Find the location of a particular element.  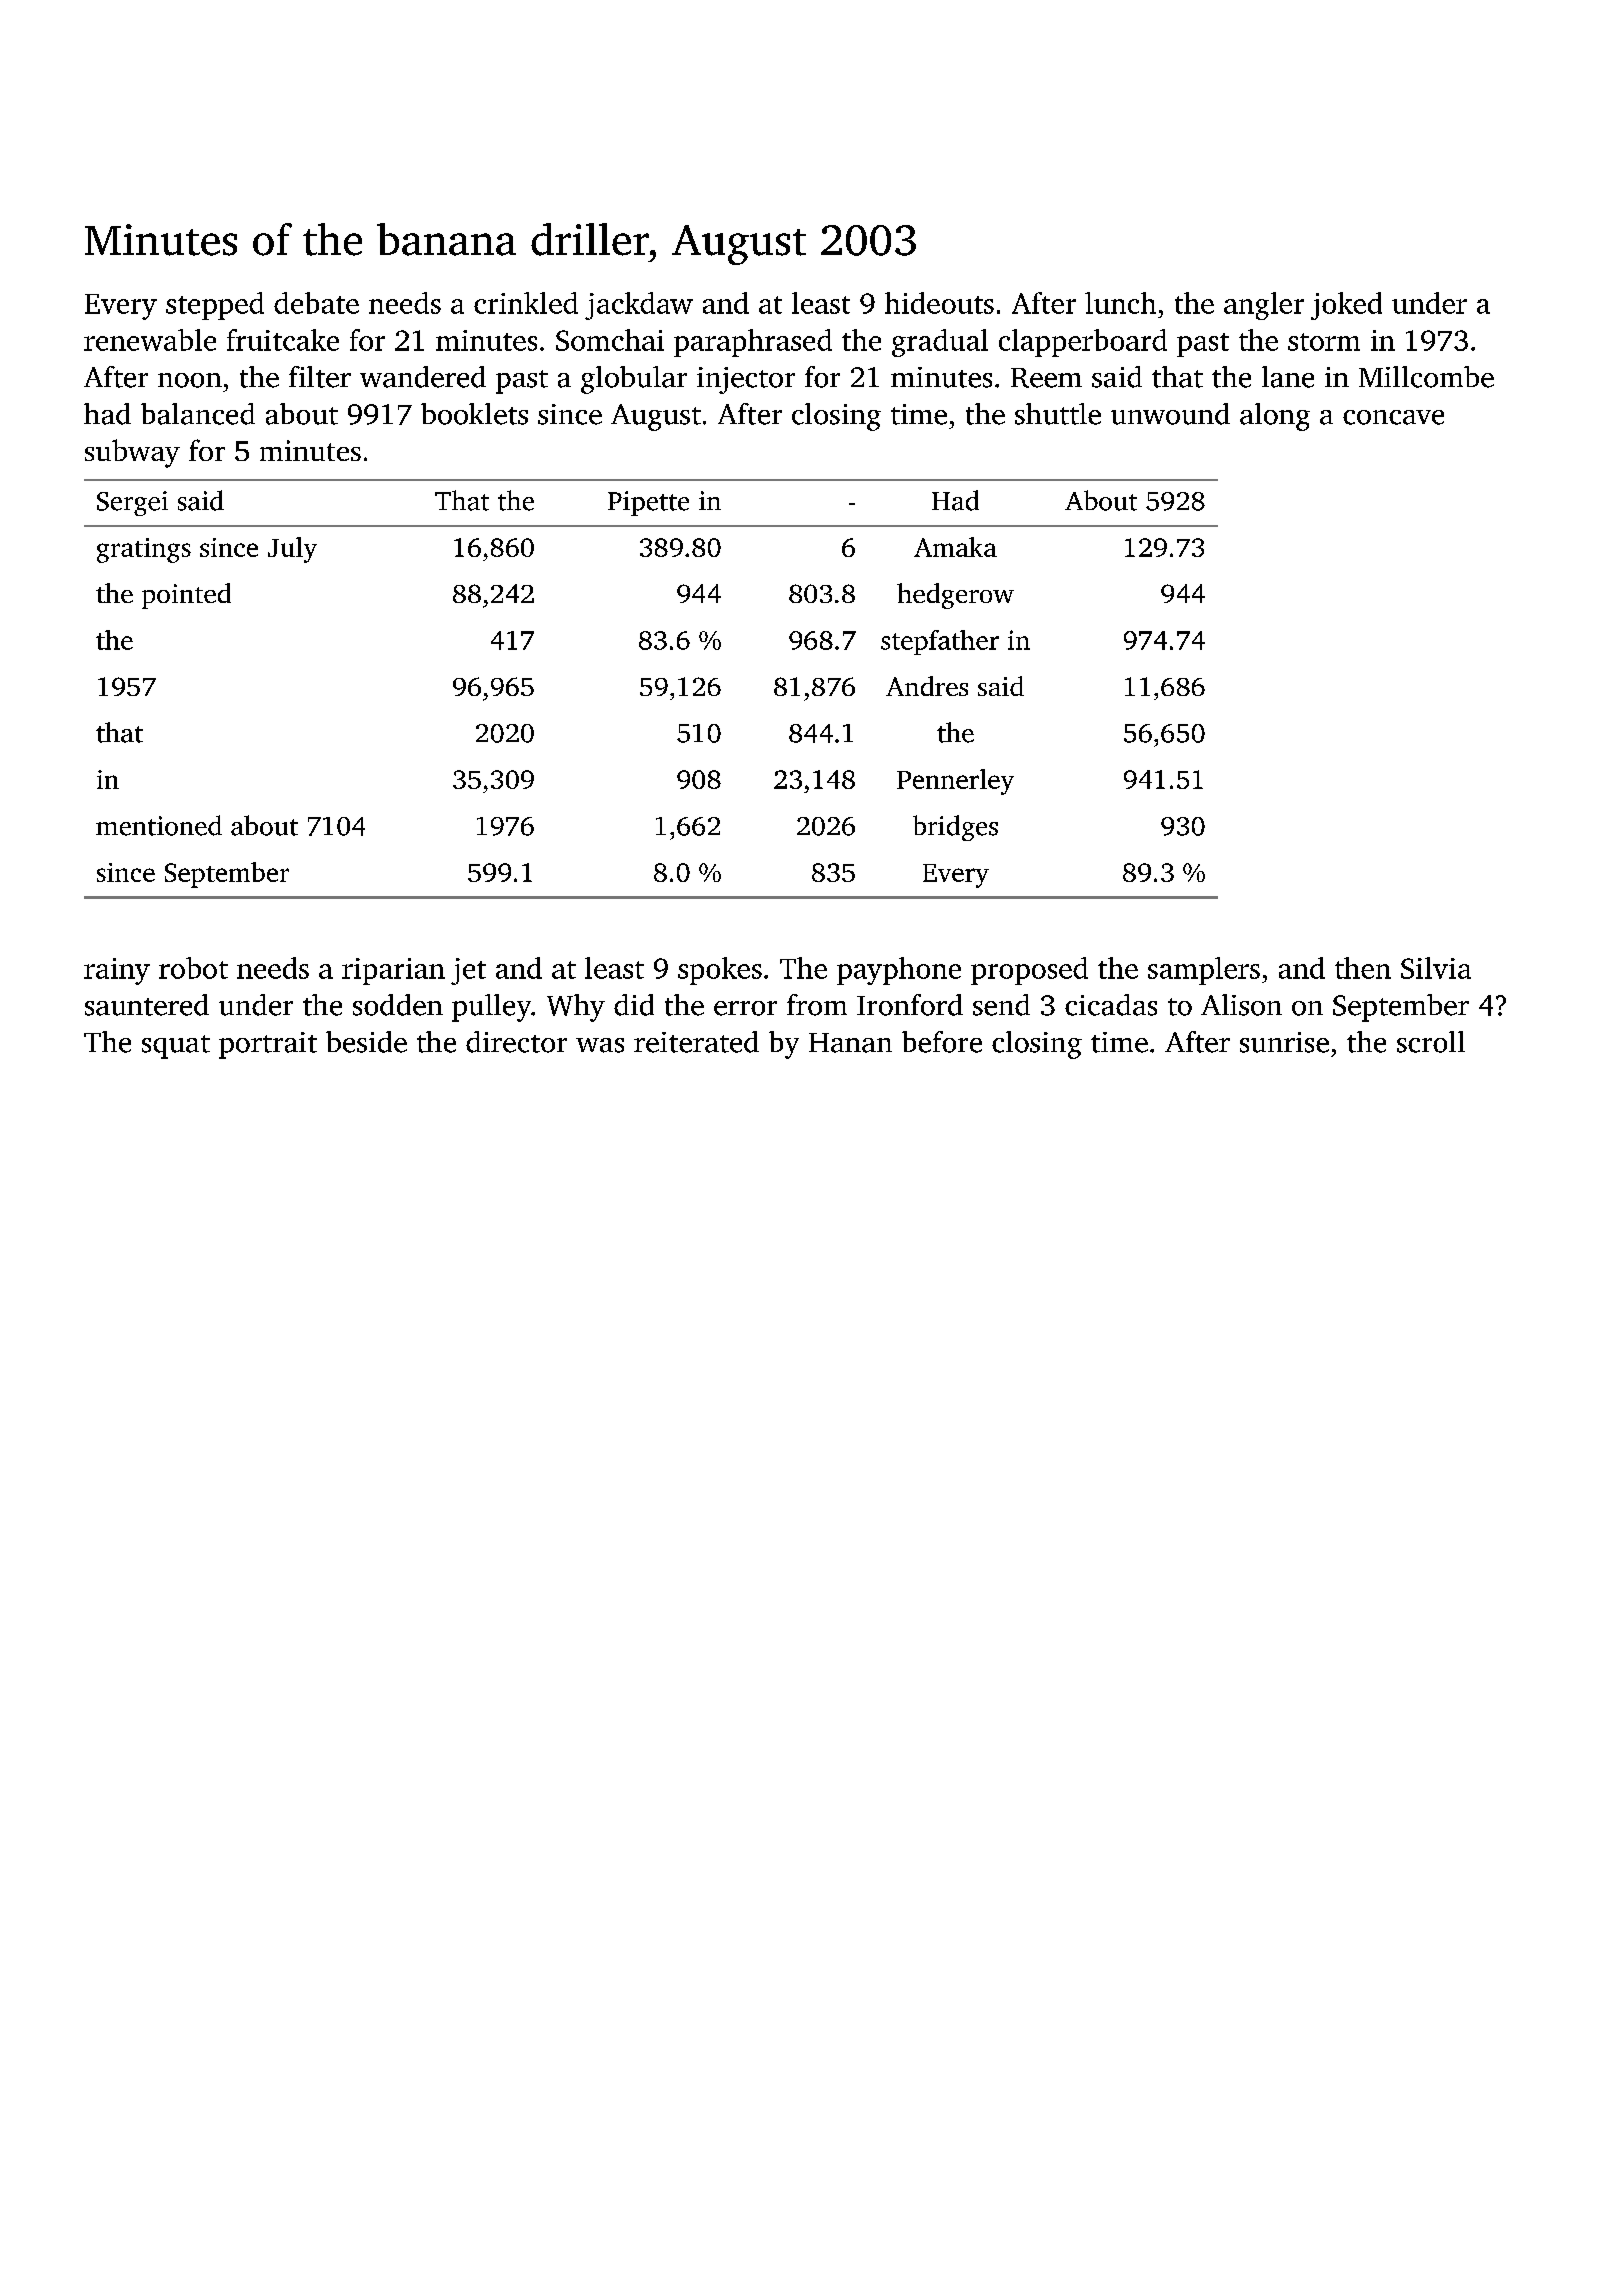

pointed is located at coordinates (186, 596).
